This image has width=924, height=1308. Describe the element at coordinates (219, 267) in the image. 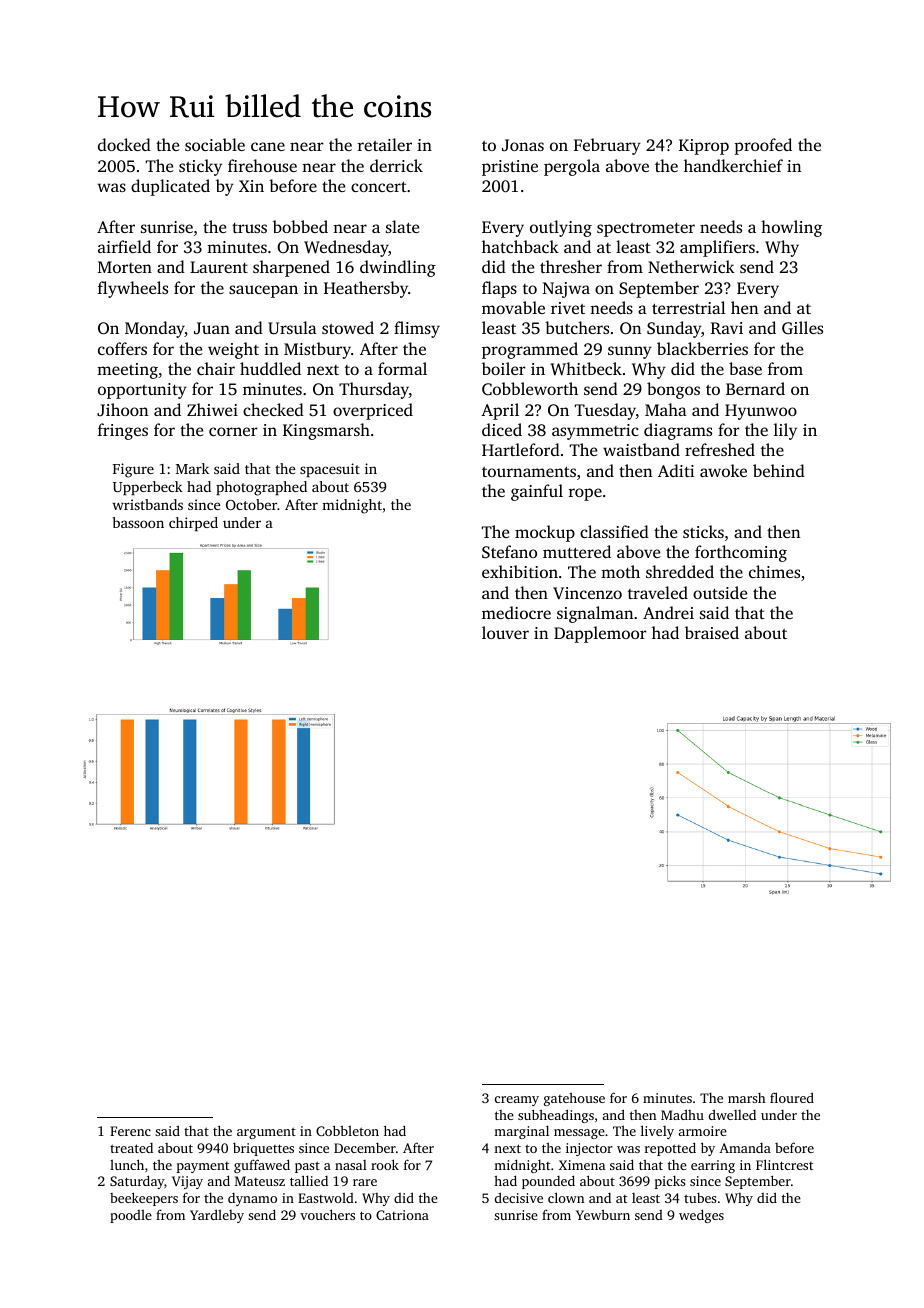

I see `Laurent` at that location.
